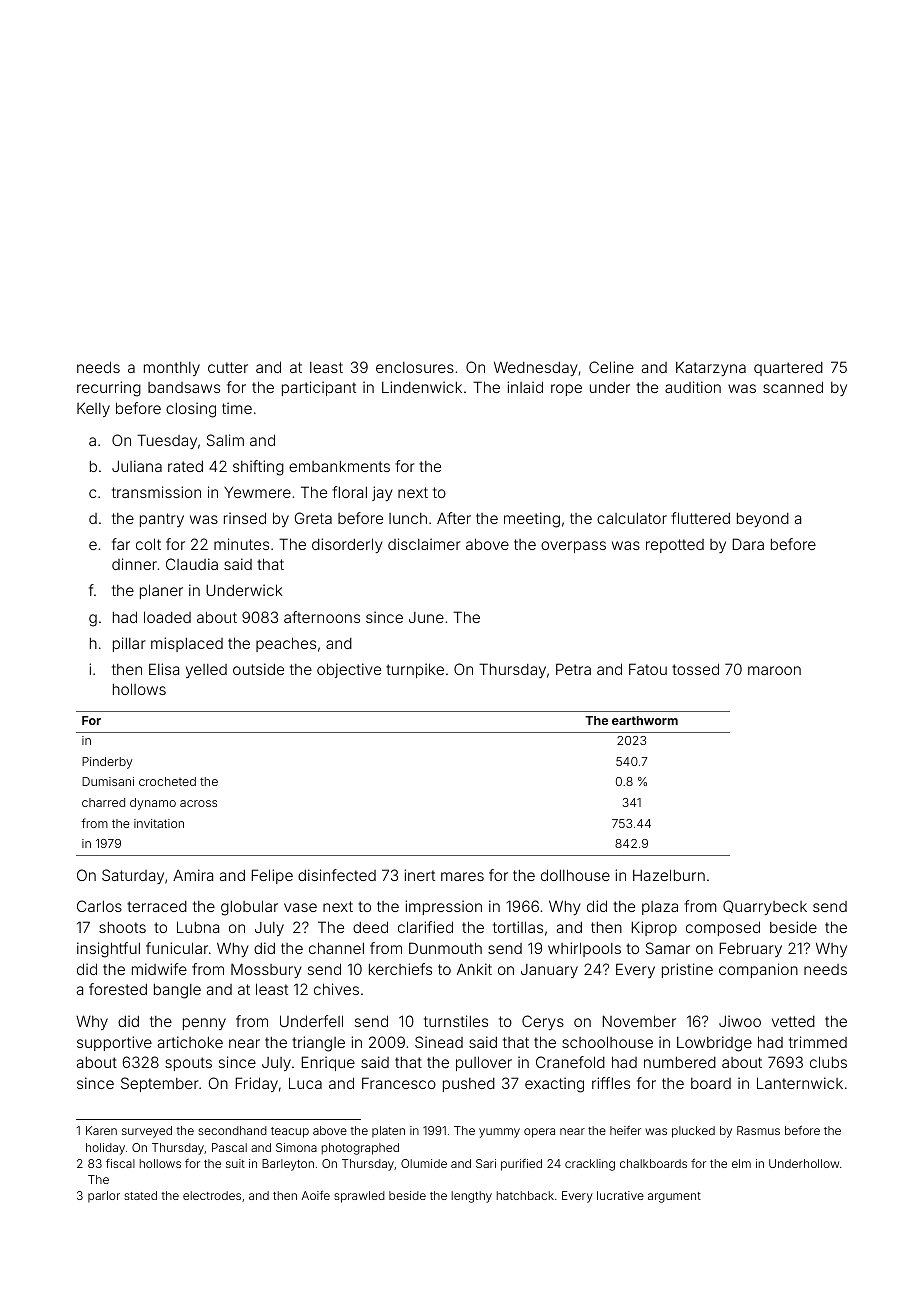 The image size is (924, 1308). What do you see at coordinates (105, 1149) in the screenshot?
I see `holiday` at bounding box center [105, 1149].
